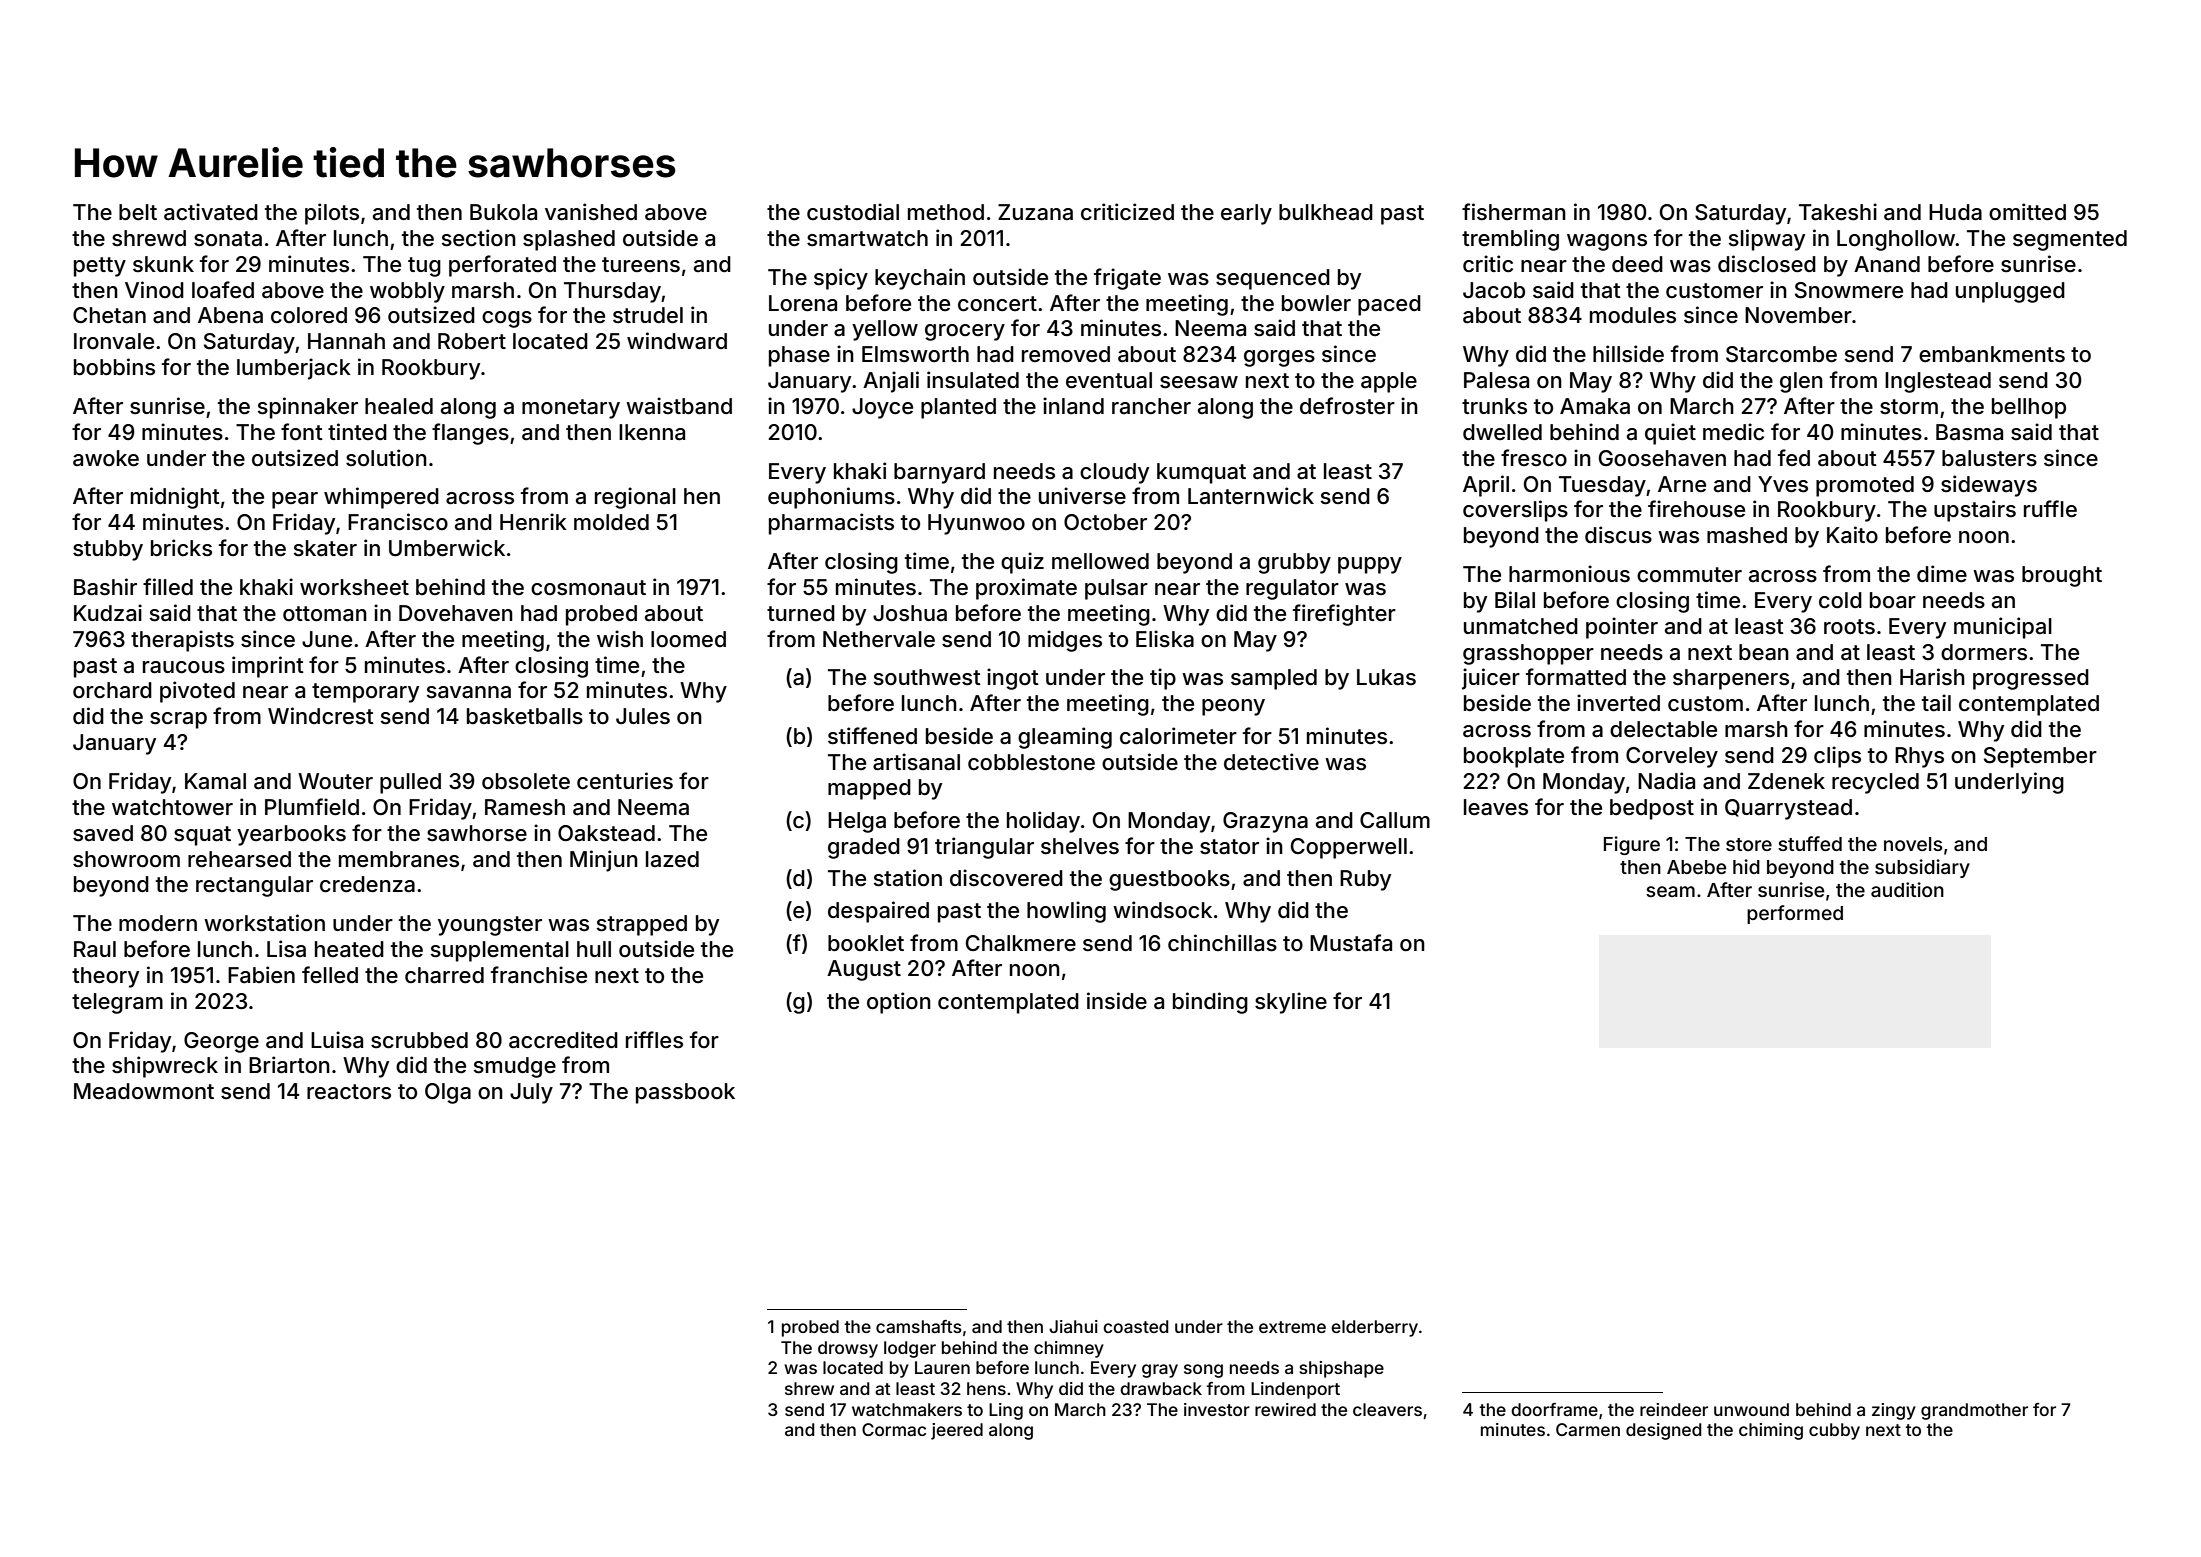  I want to click on stubby, so click(108, 550).
